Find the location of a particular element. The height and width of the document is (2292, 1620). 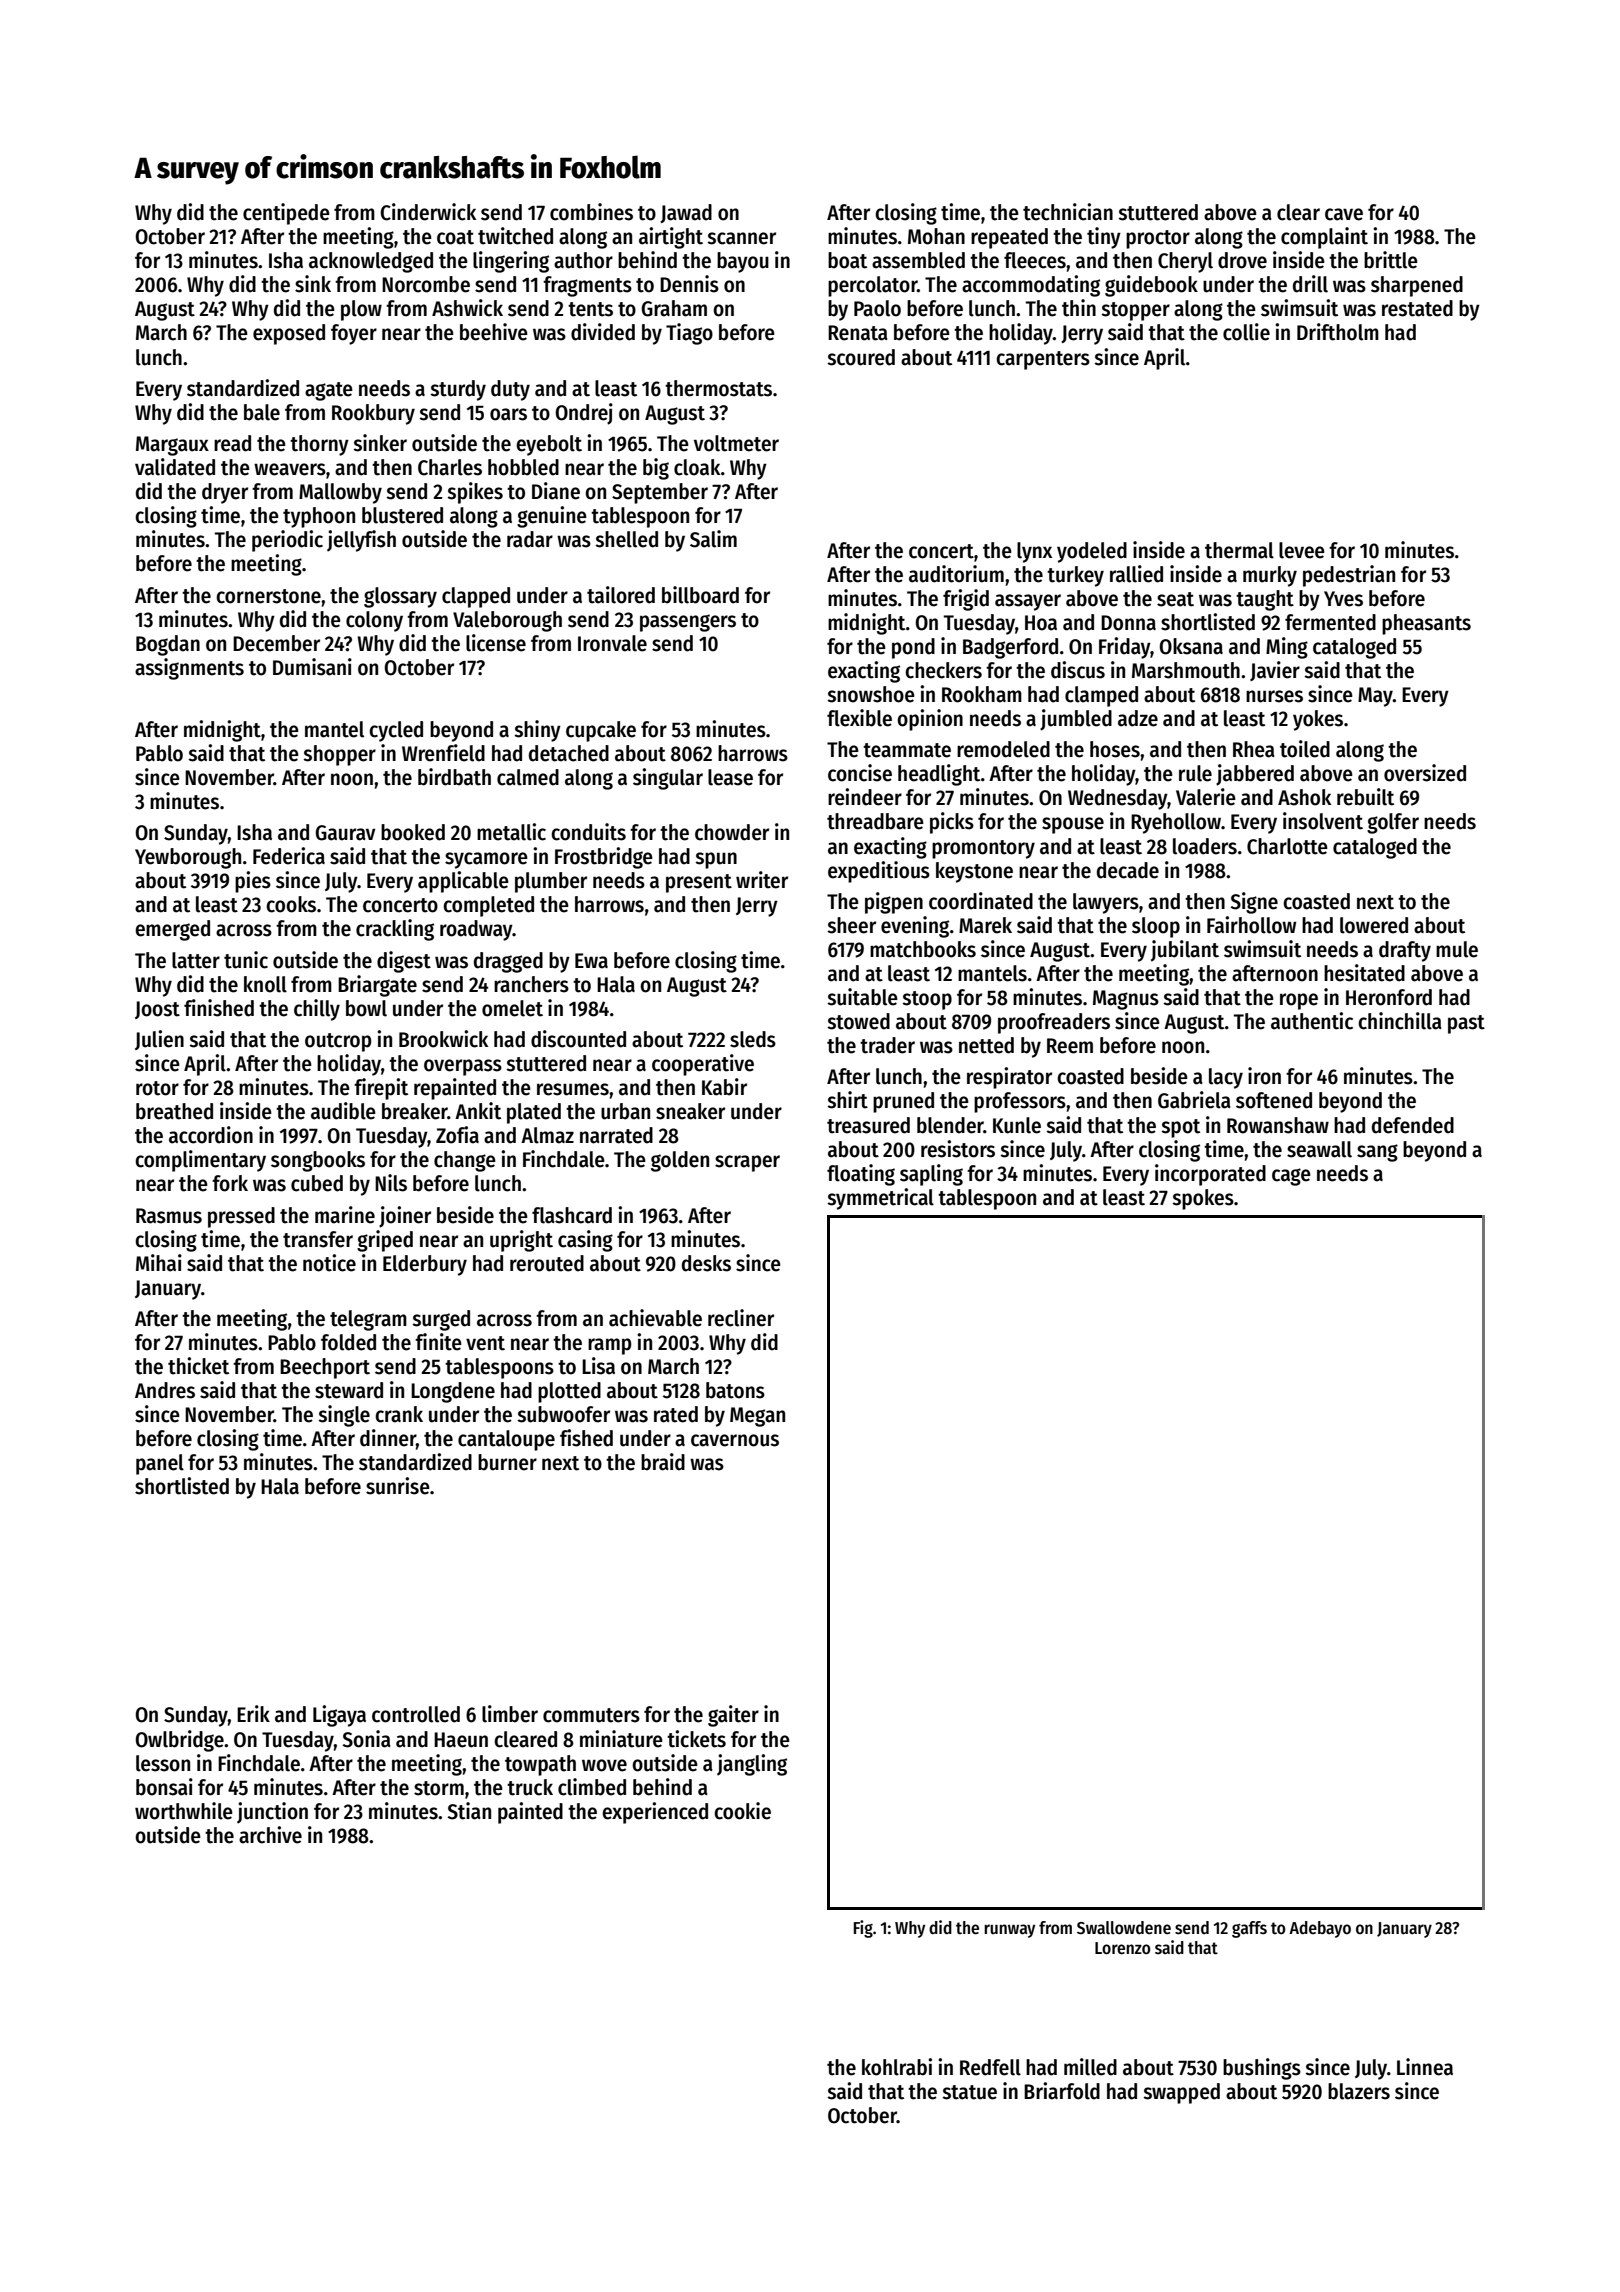

defended is located at coordinates (1413, 1125).
